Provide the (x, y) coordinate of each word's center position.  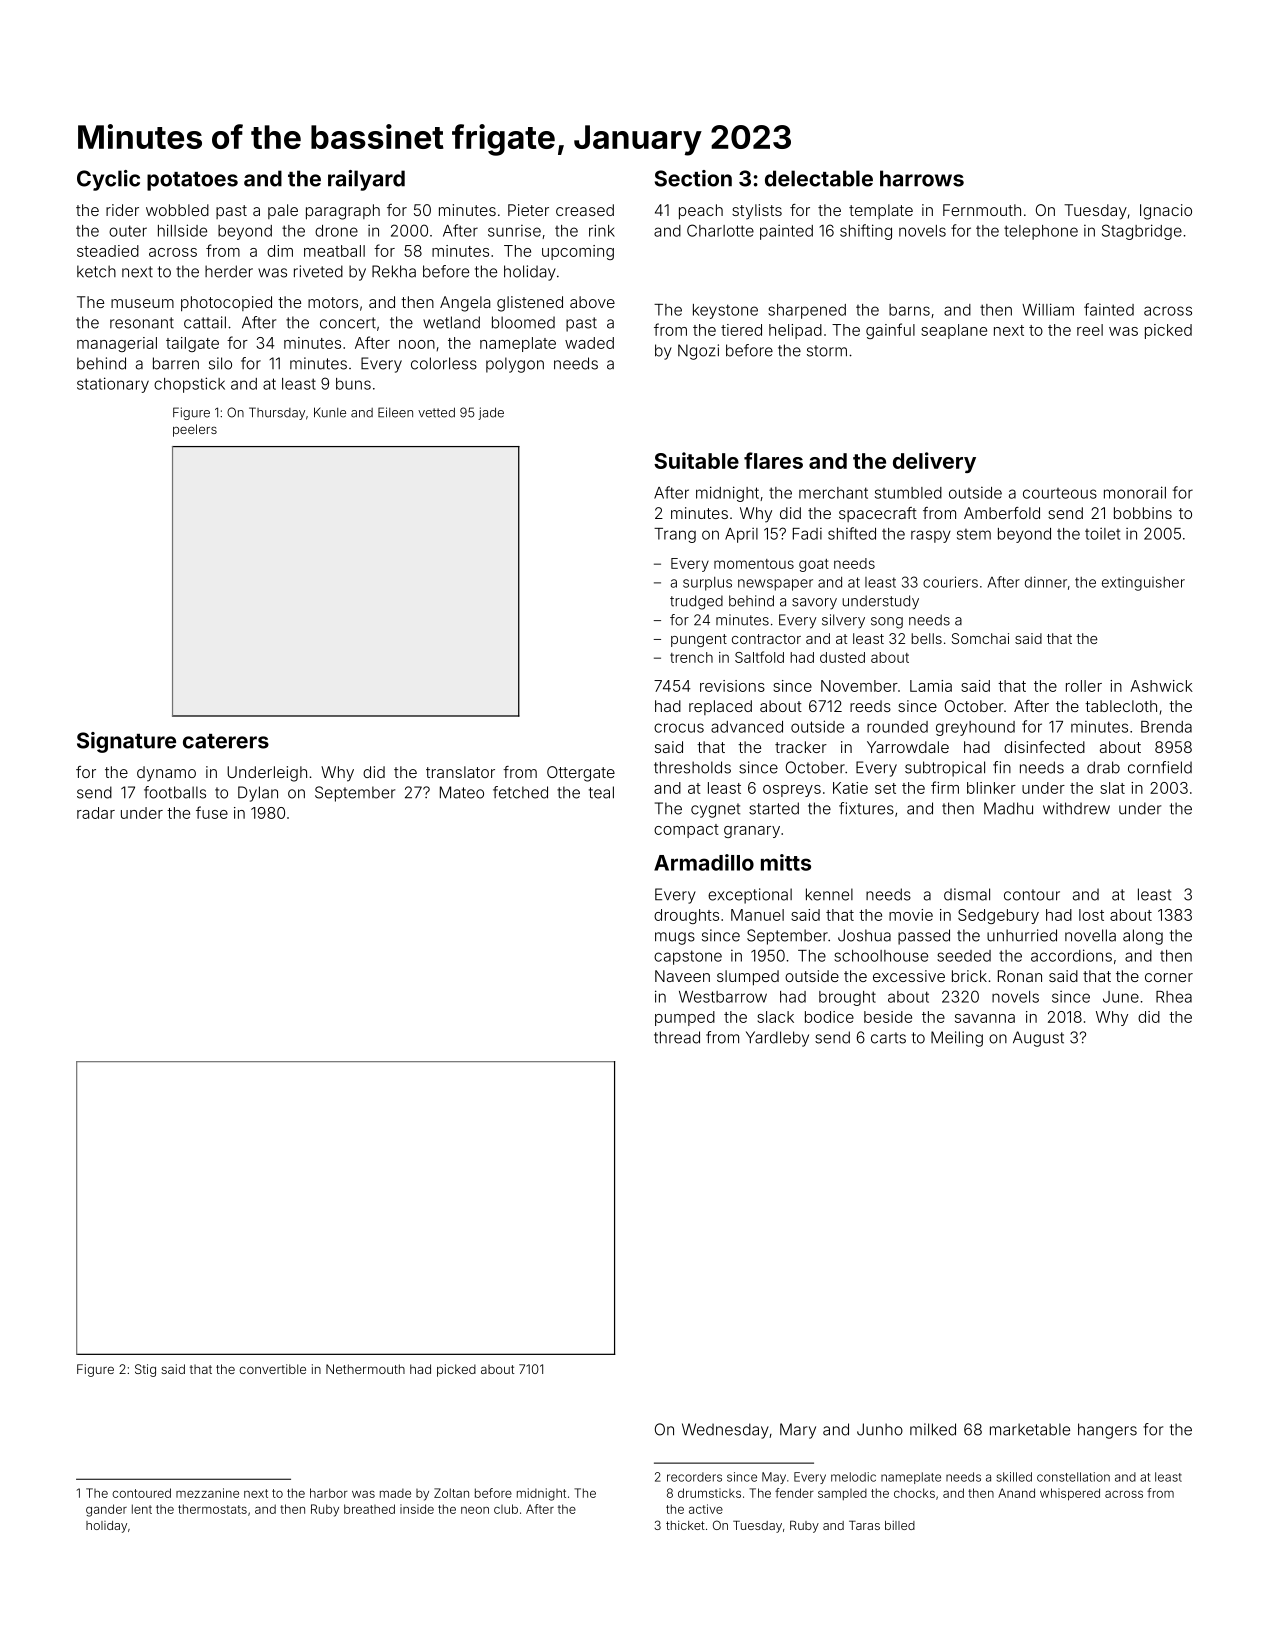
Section (693, 178)
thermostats (212, 1509)
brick (969, 976)
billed (900, 1525)
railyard (366, 180)
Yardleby (777, 1039)
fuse (212, 812)
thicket (685, 1525)
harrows (922, 178)
